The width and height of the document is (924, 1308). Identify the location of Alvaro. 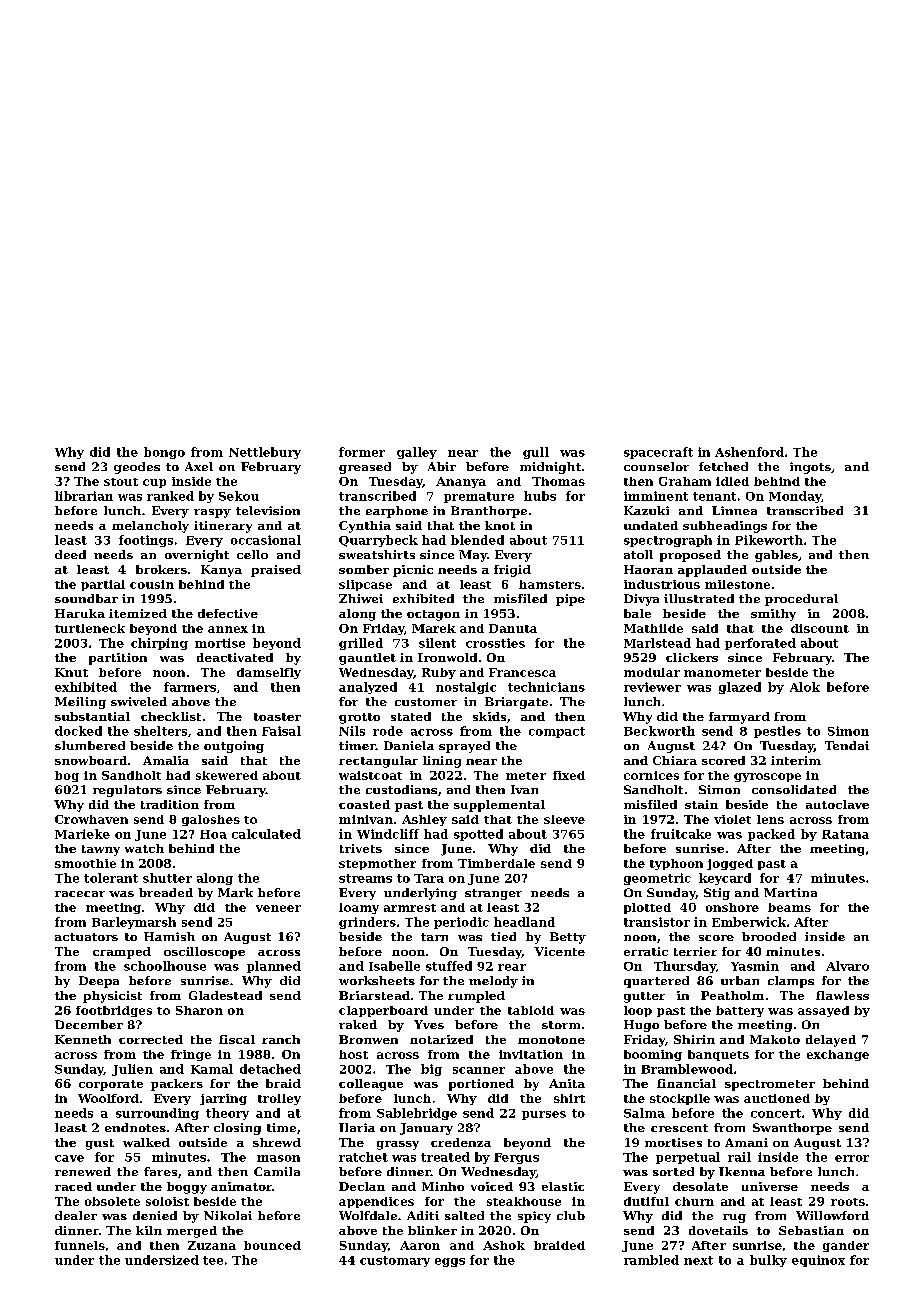
(847, 966).
